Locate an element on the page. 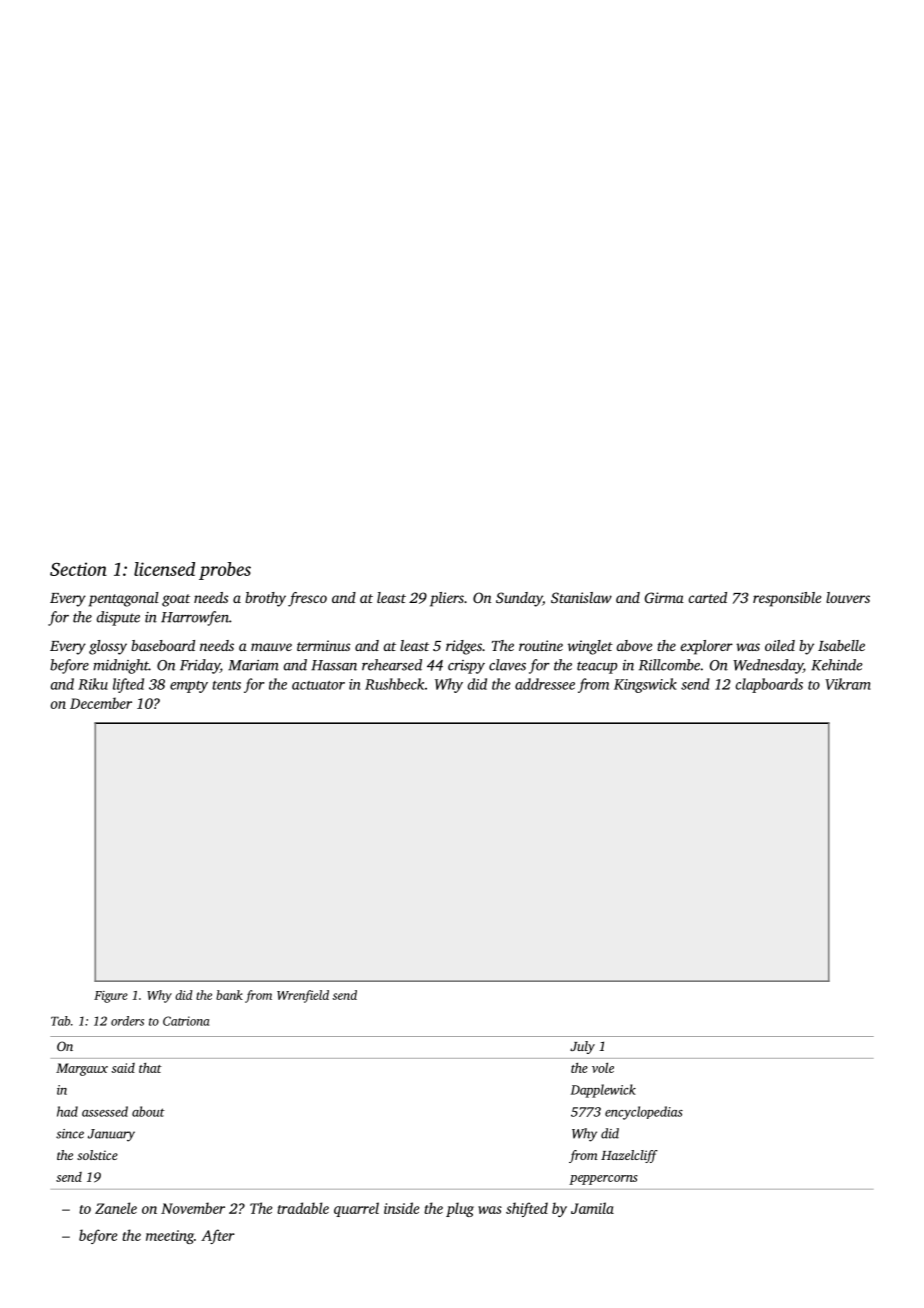 The width and height of the image is (924, 1308). July is located at coordinates (582, 1047).
